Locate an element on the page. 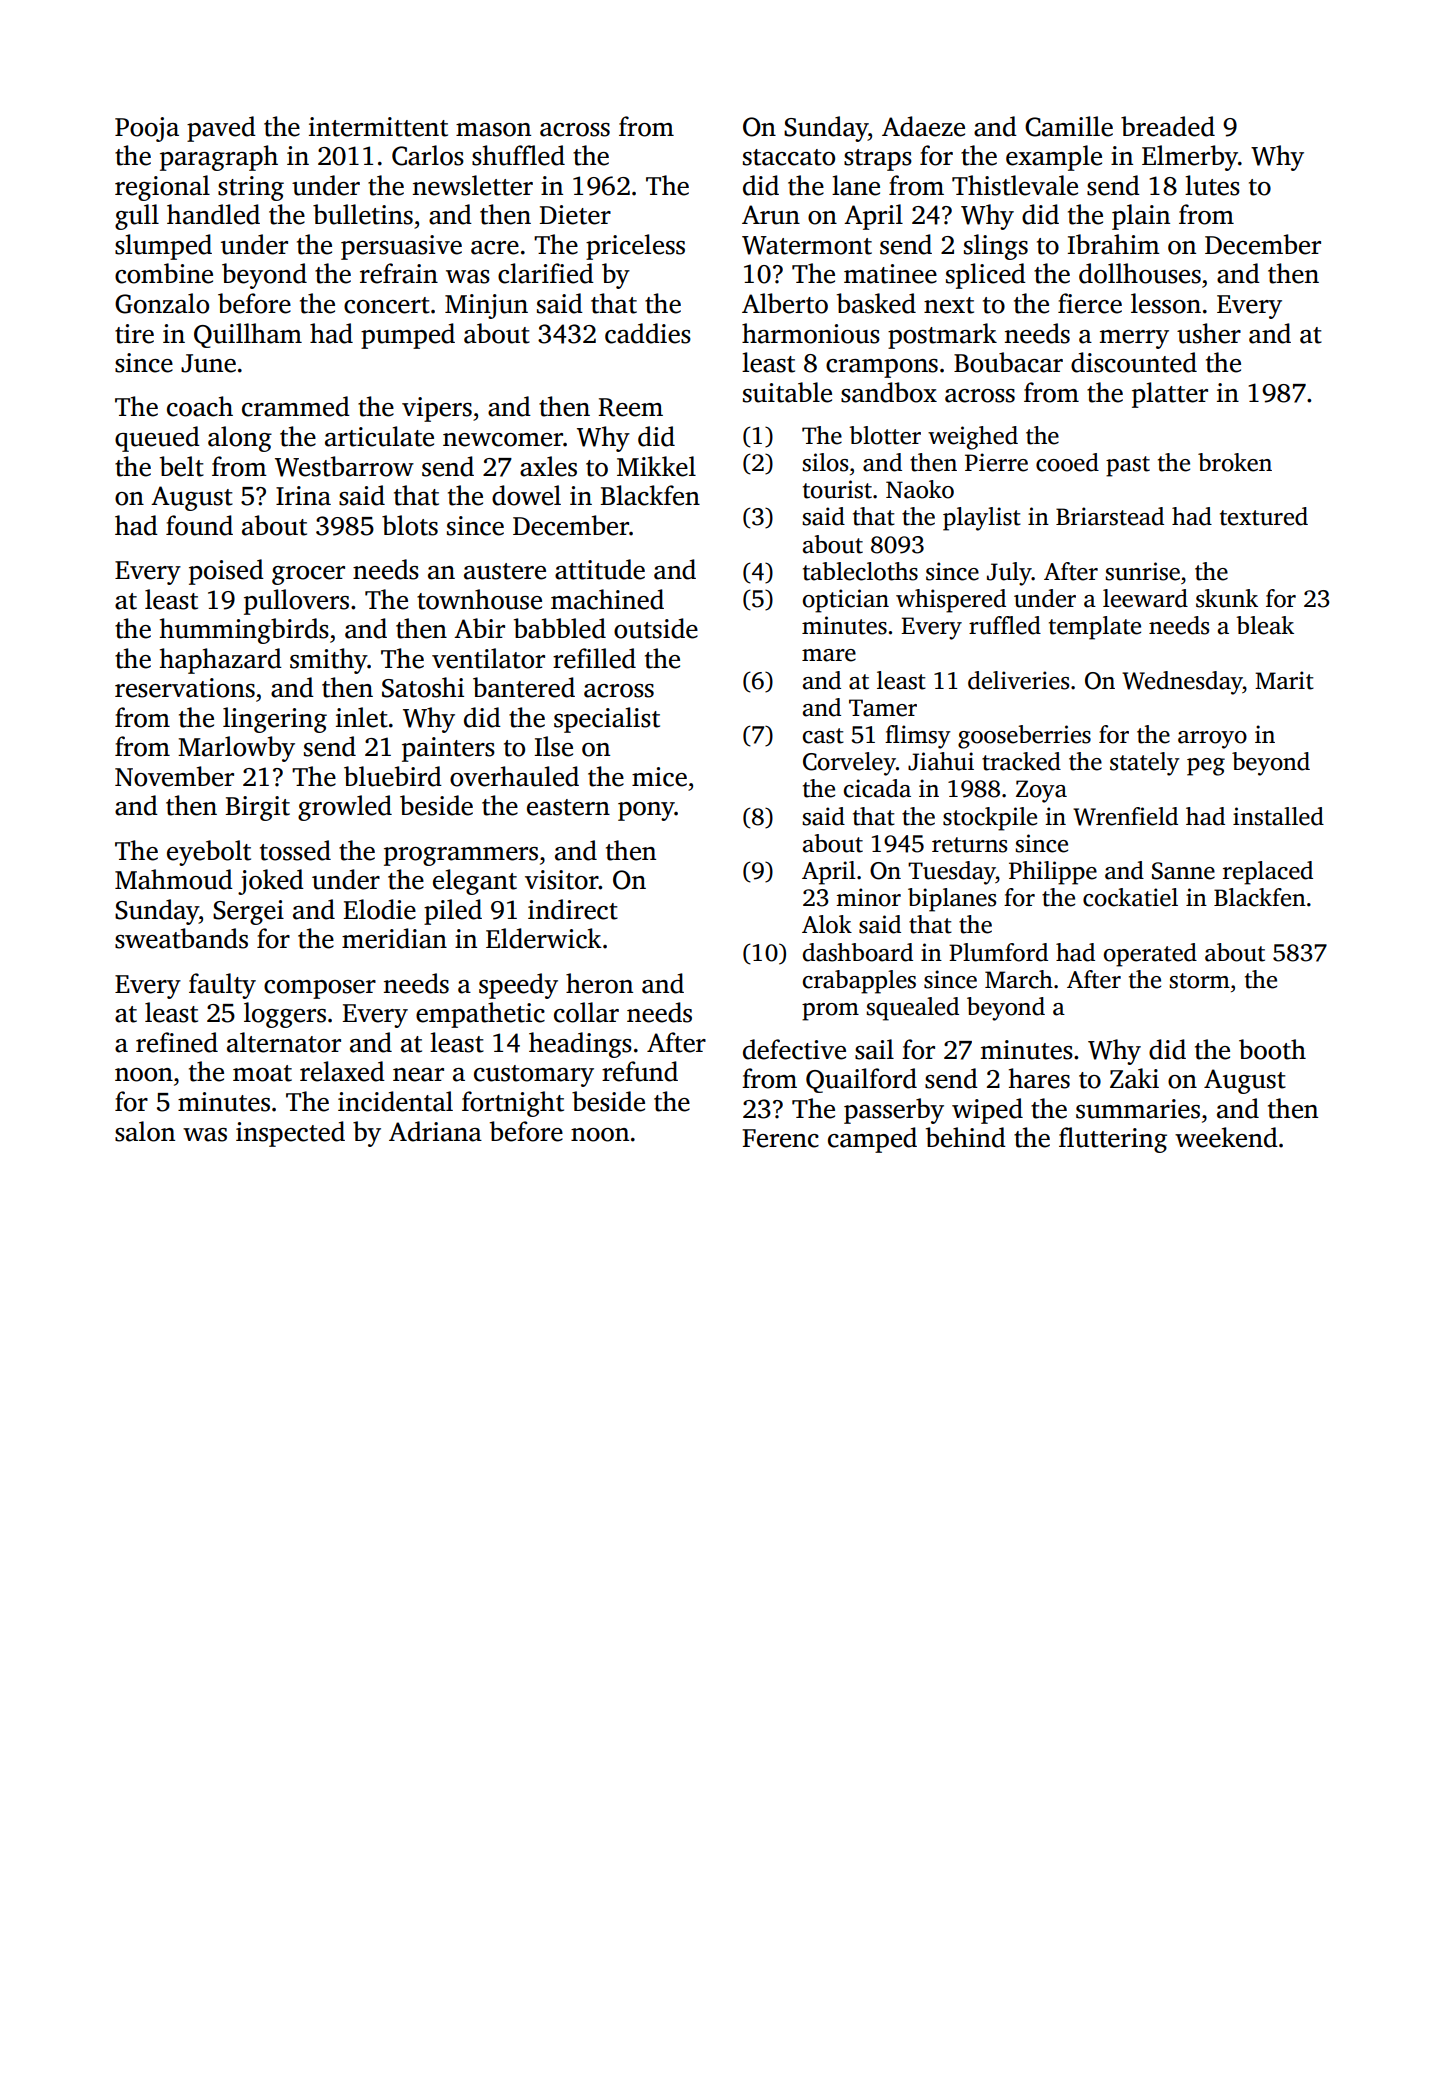 Image resolution: width=1450 pixels, height=2100 pixels. cicada is located at coordinates (877, 788).
